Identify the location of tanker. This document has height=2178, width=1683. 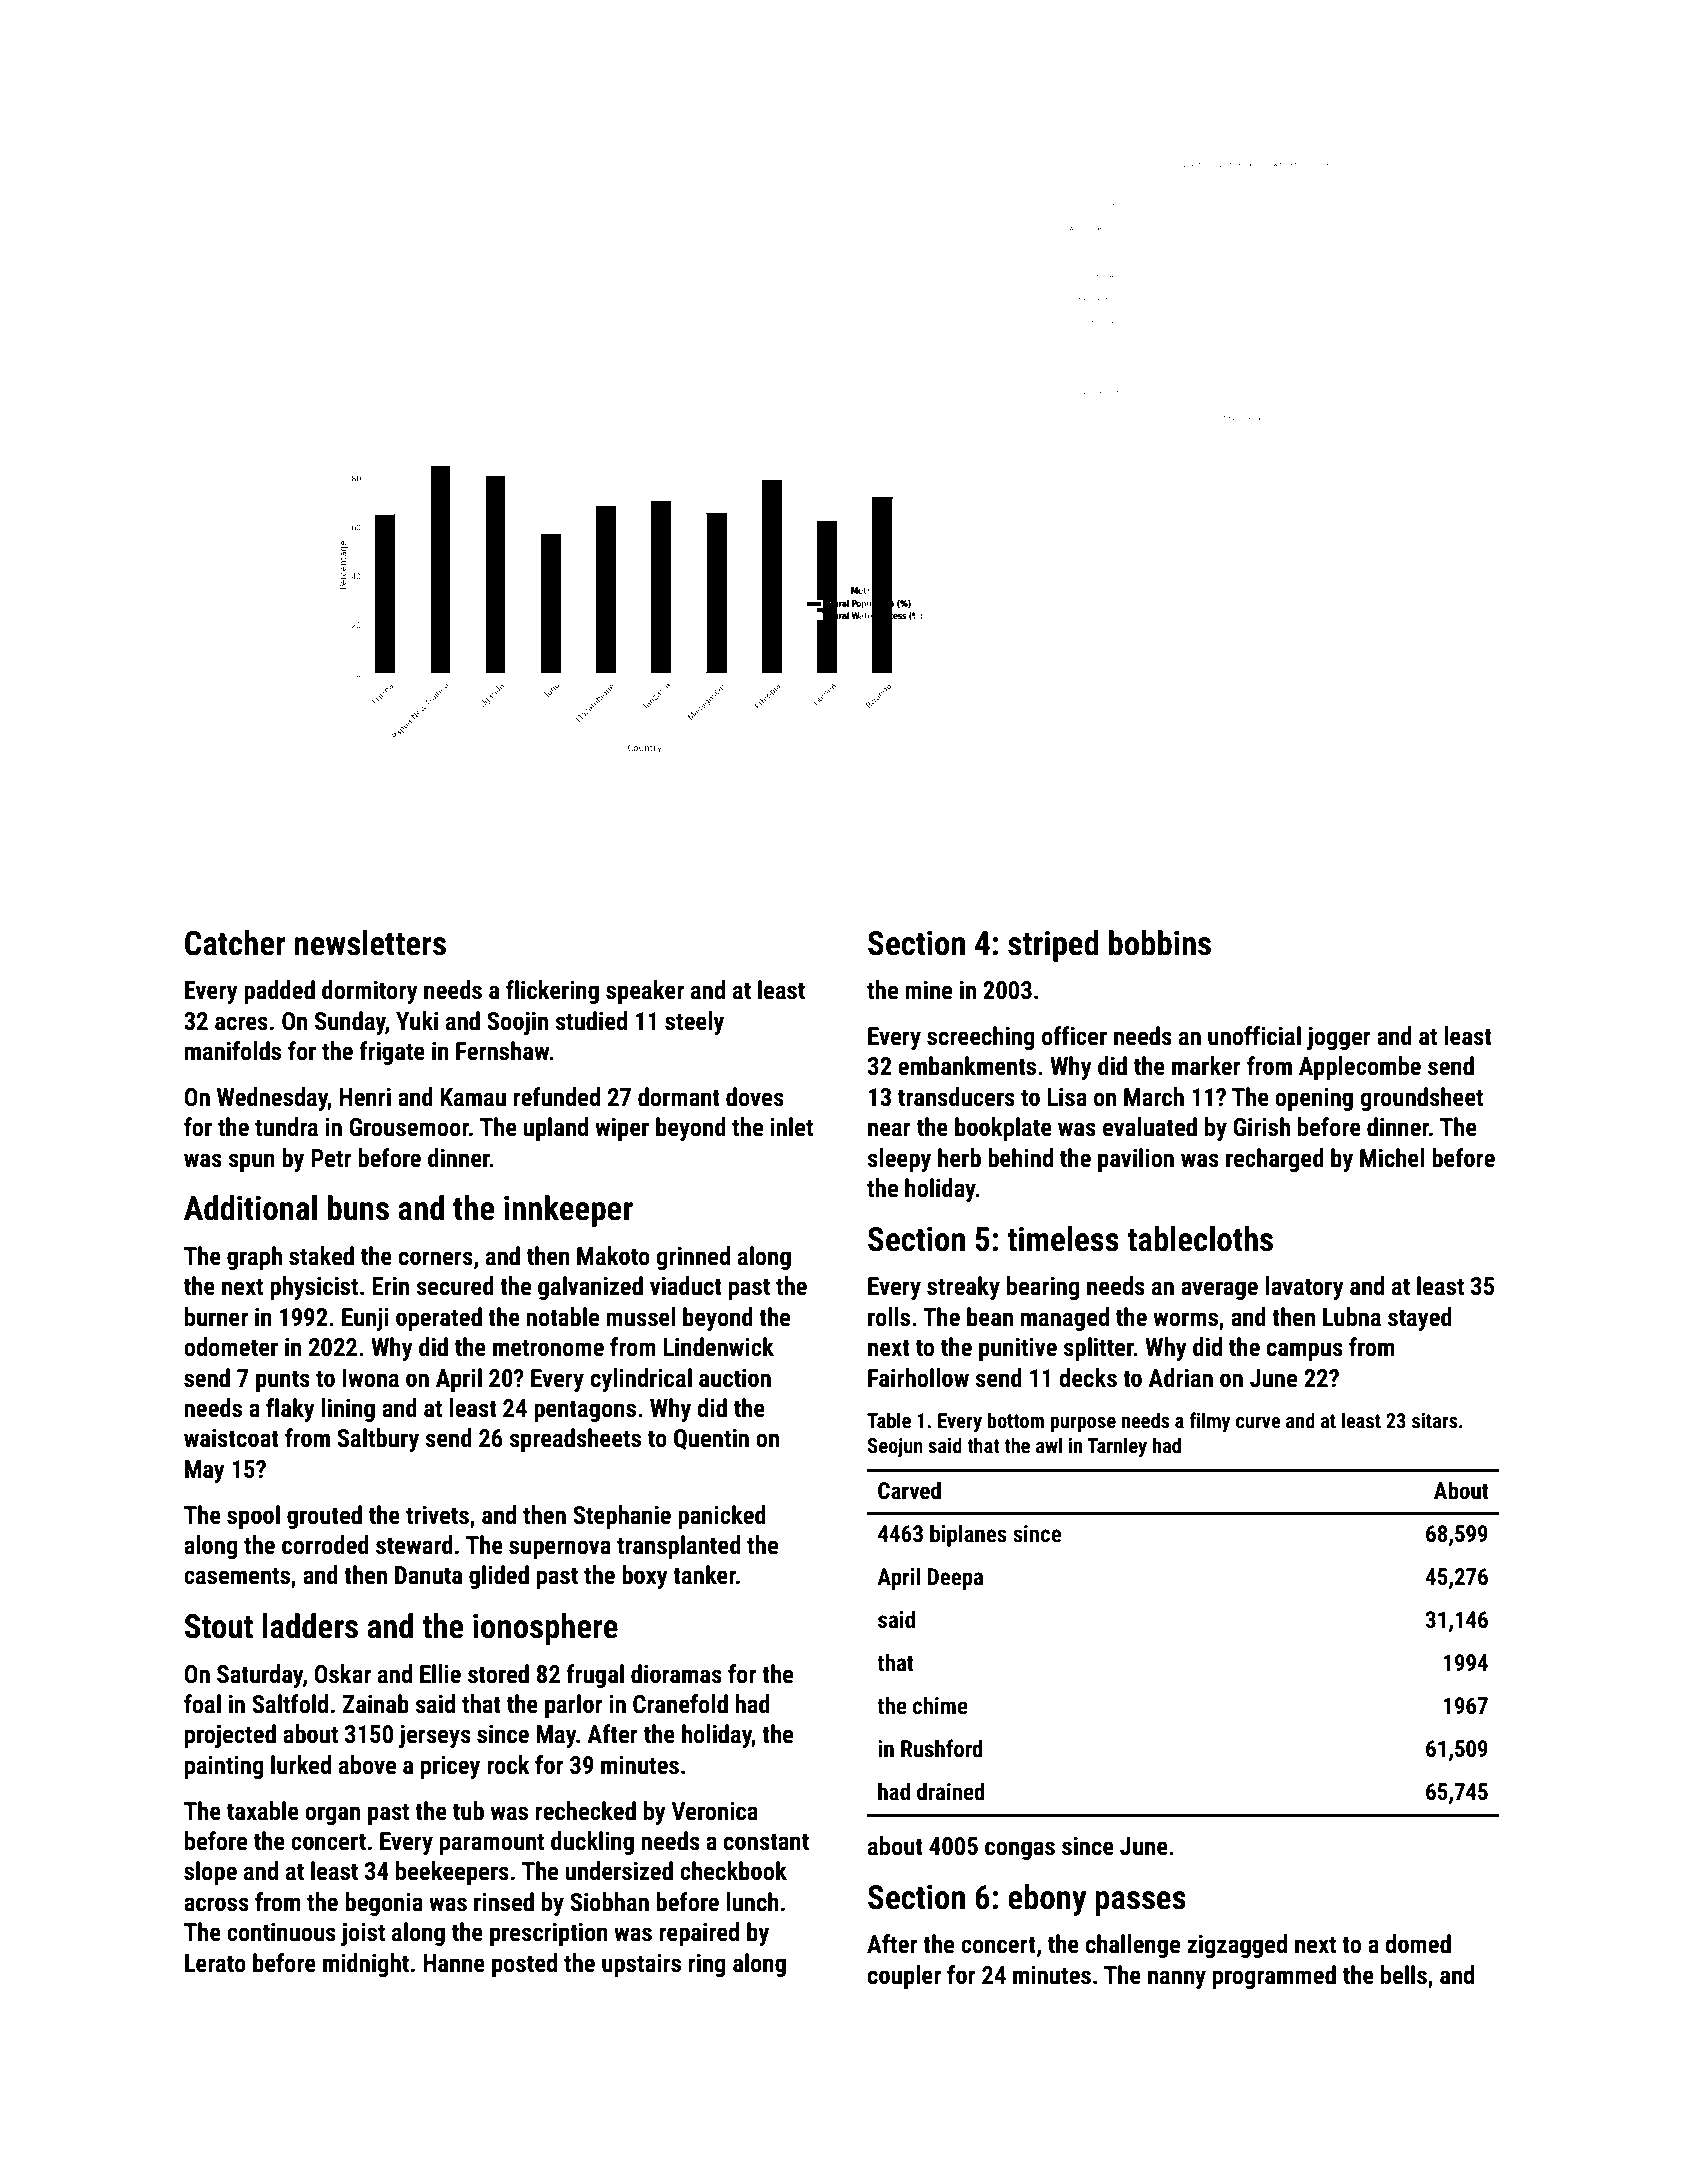
(704, 1575).
